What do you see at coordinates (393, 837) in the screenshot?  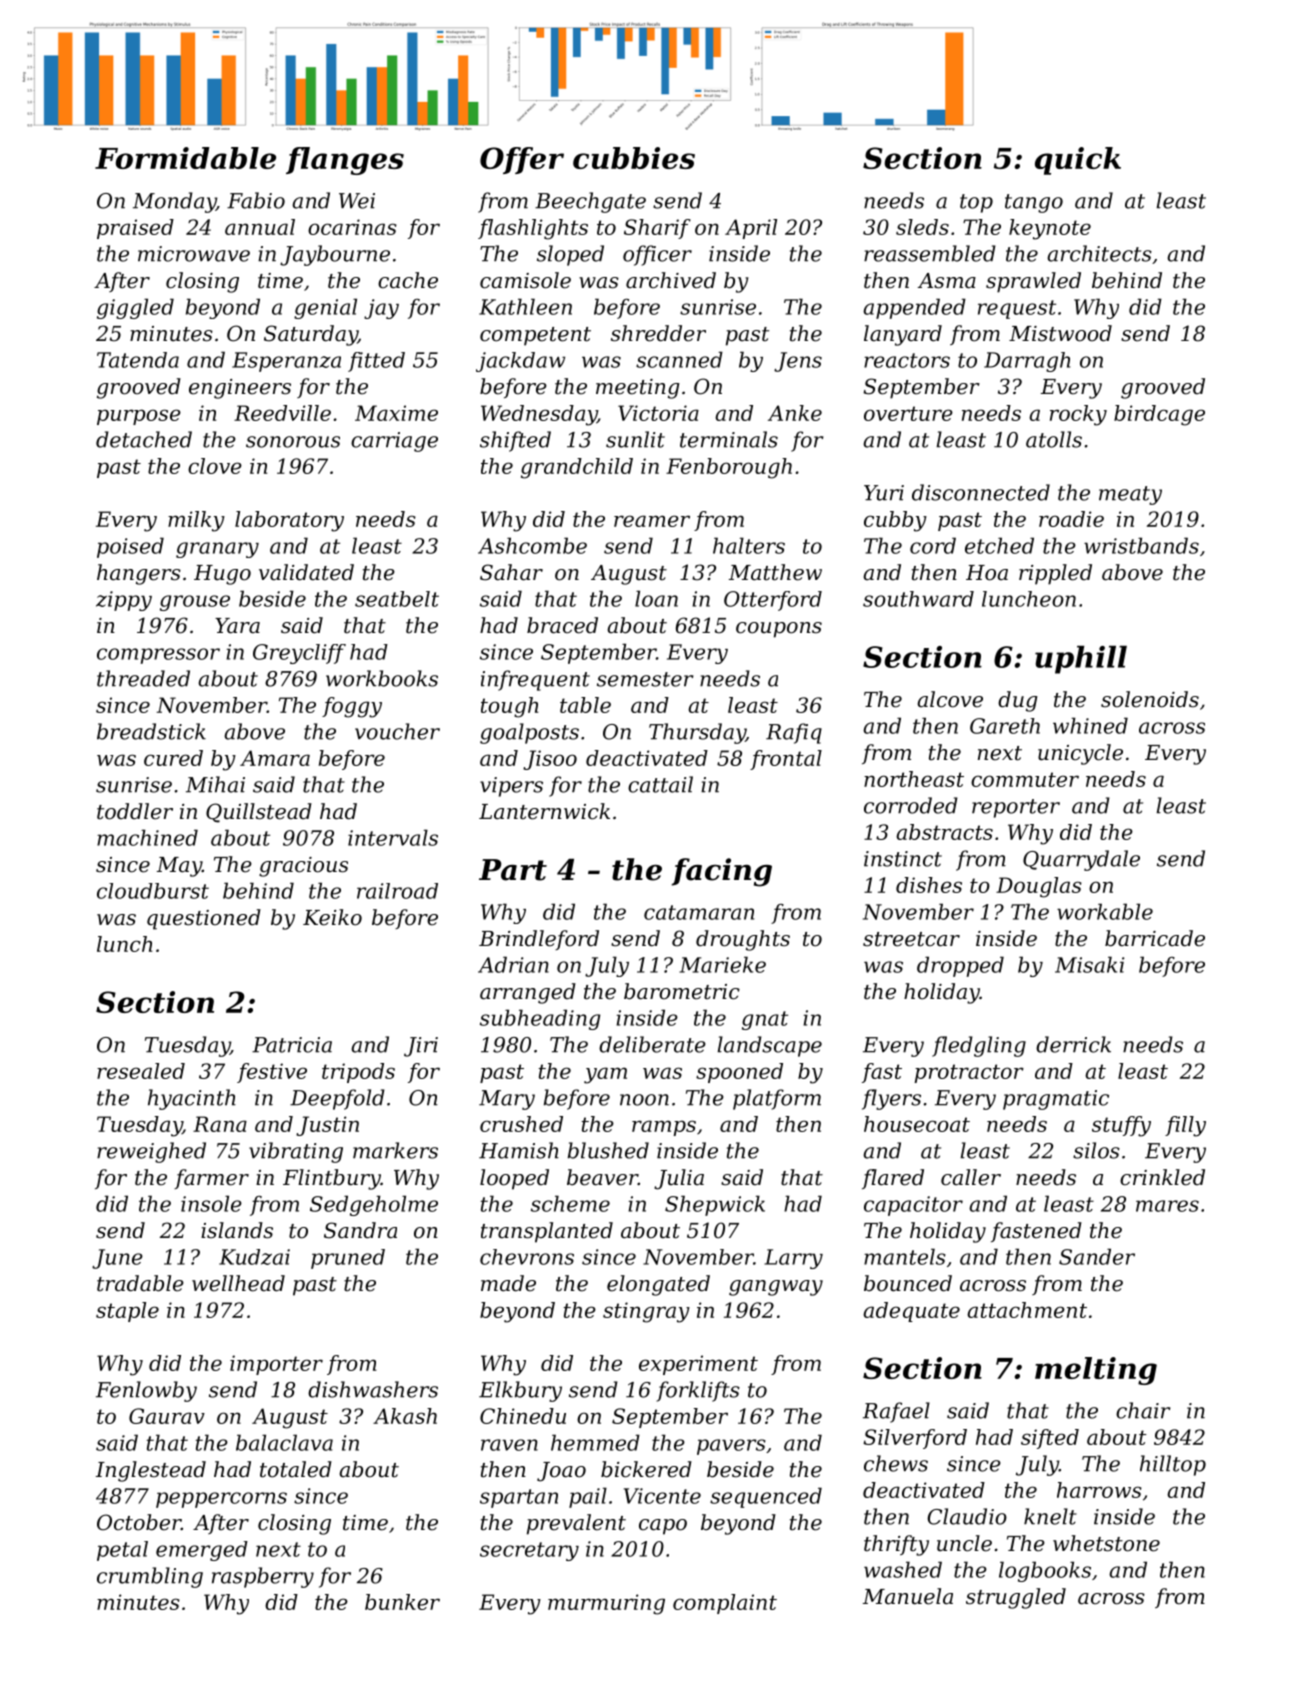 I see `intervals` at bounding box center [393, 837].
